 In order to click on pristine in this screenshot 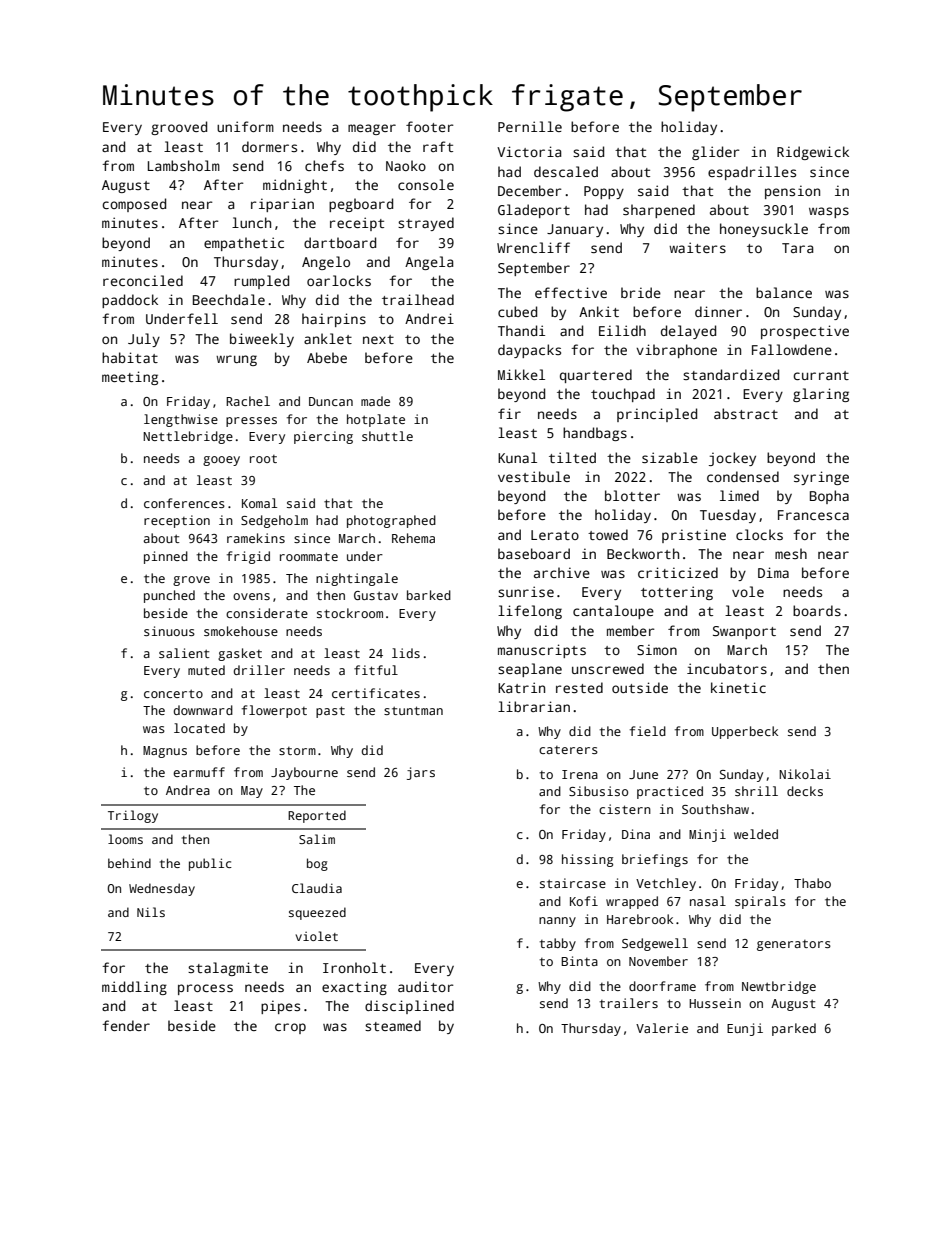, I will do `click(694, 536)`.
